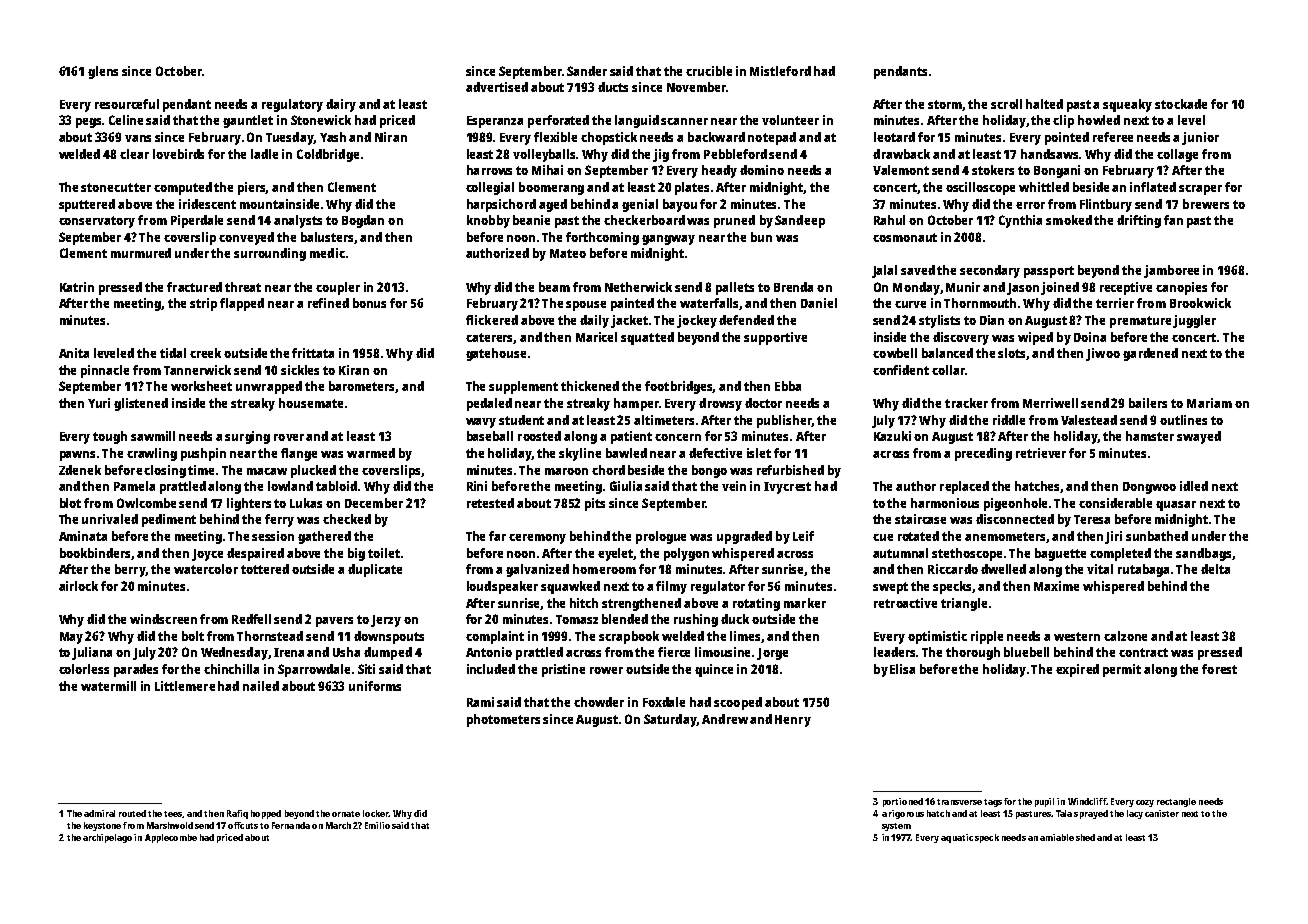 The height and width of the image is (924, 1308). What do you see at coordinates (134, 154) in the image?
I see `clear` at bounding box center [134, 154].
